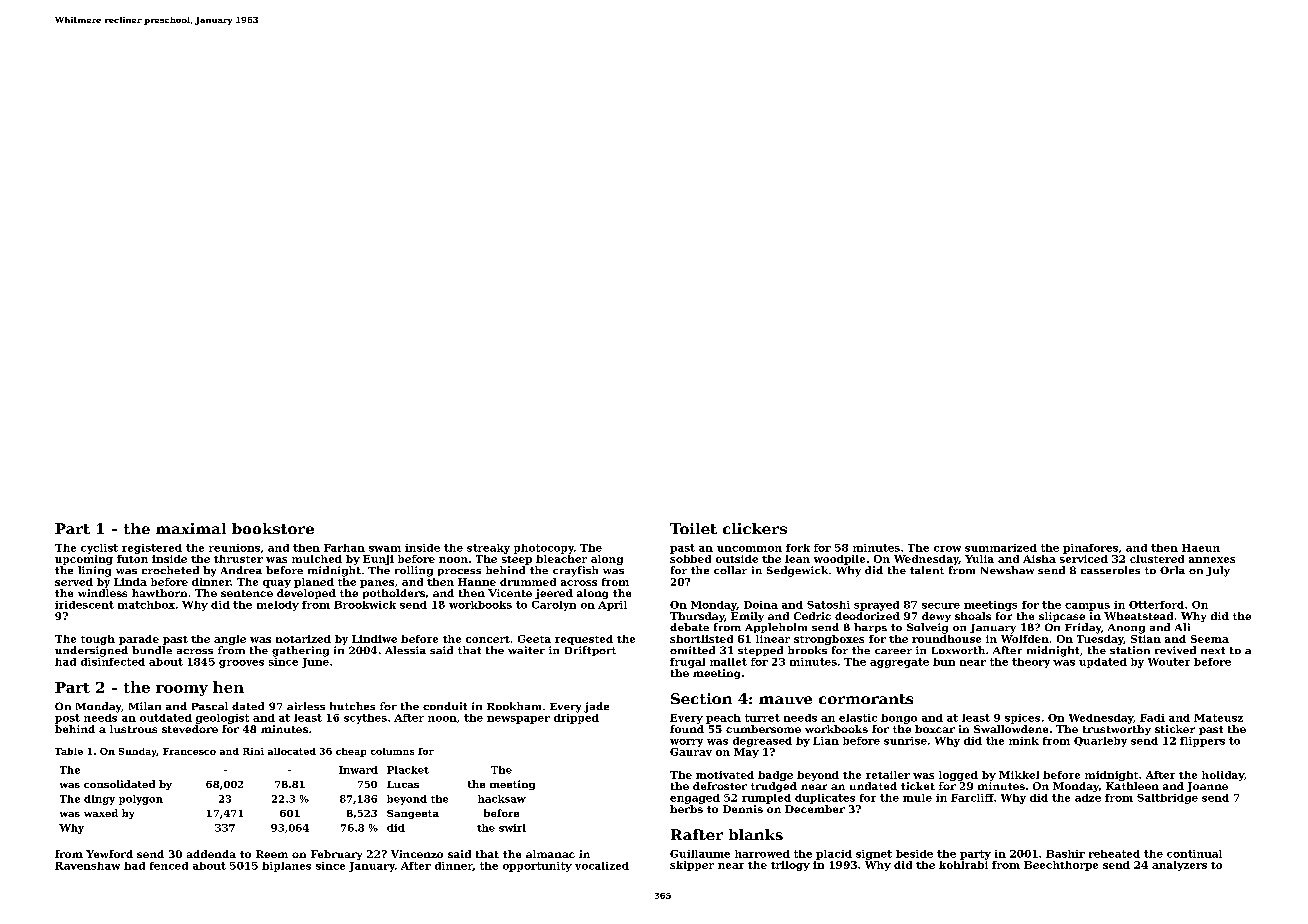 The image size is (1308, 924). I want to click on brooks, so click(807, 650).
